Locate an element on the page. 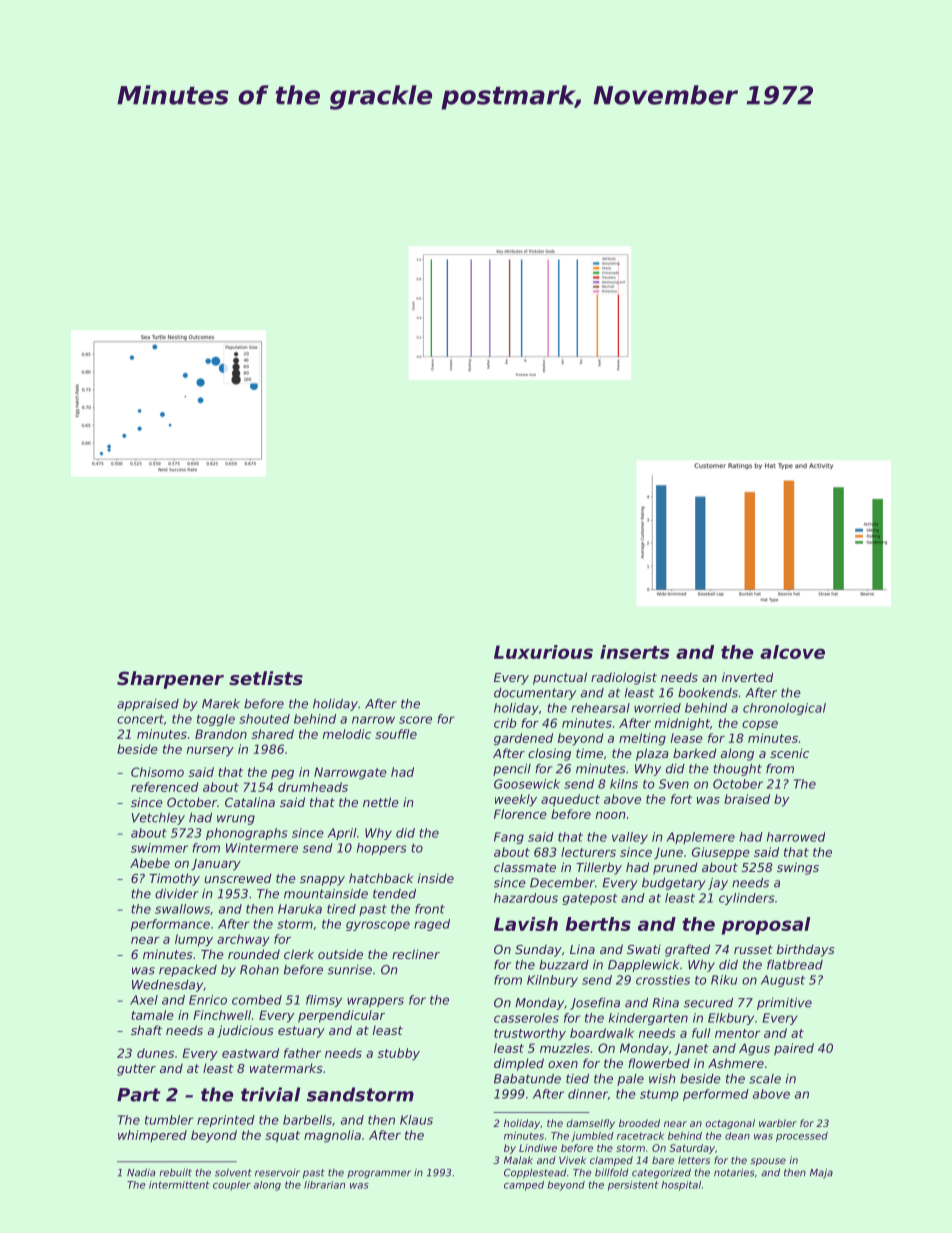 The width and height of the document is (952, 1233). Sven is located at coordinates (674, 784).
